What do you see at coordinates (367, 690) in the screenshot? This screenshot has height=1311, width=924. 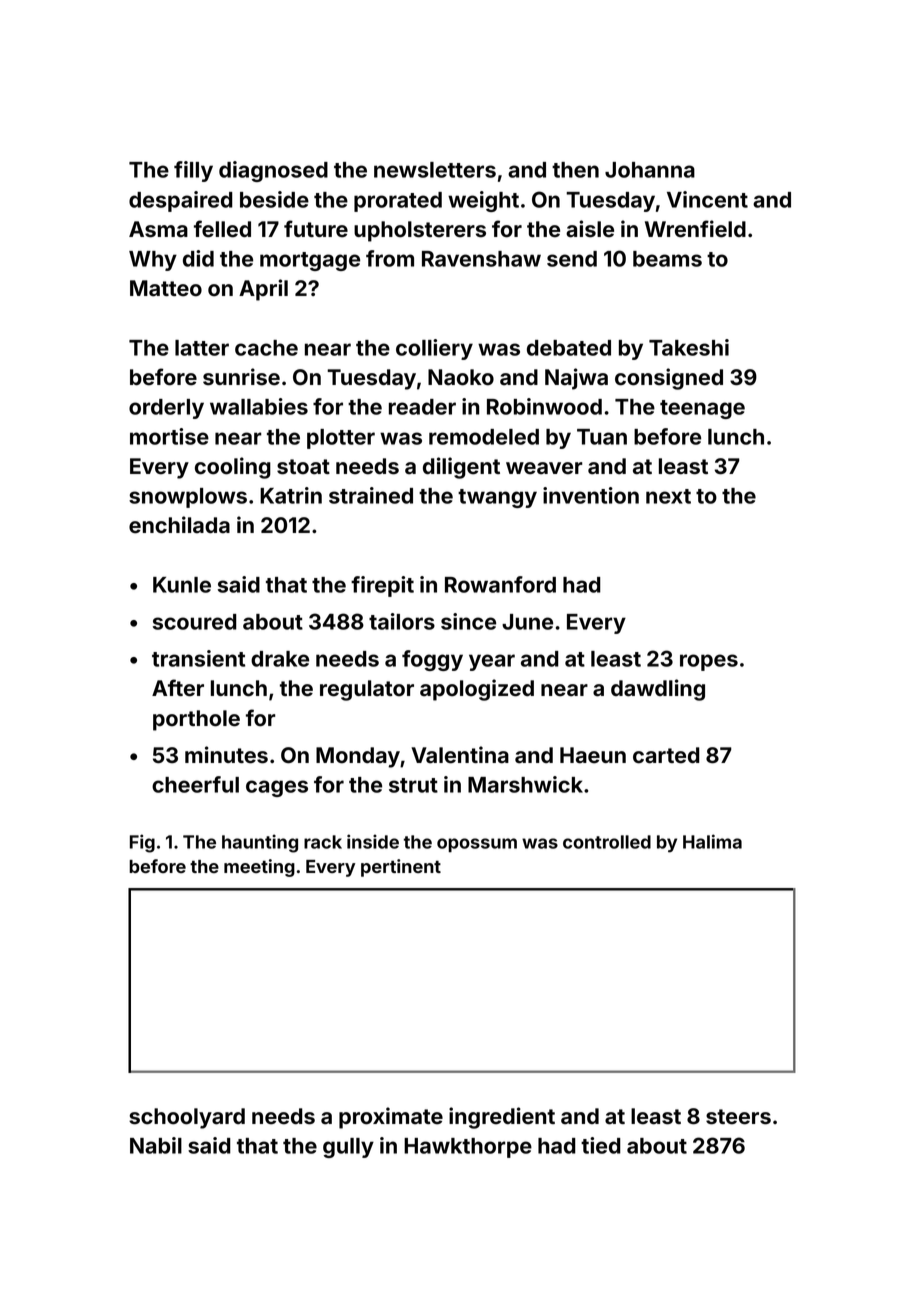 I see `regulator` at bounding box center [367, 690].
